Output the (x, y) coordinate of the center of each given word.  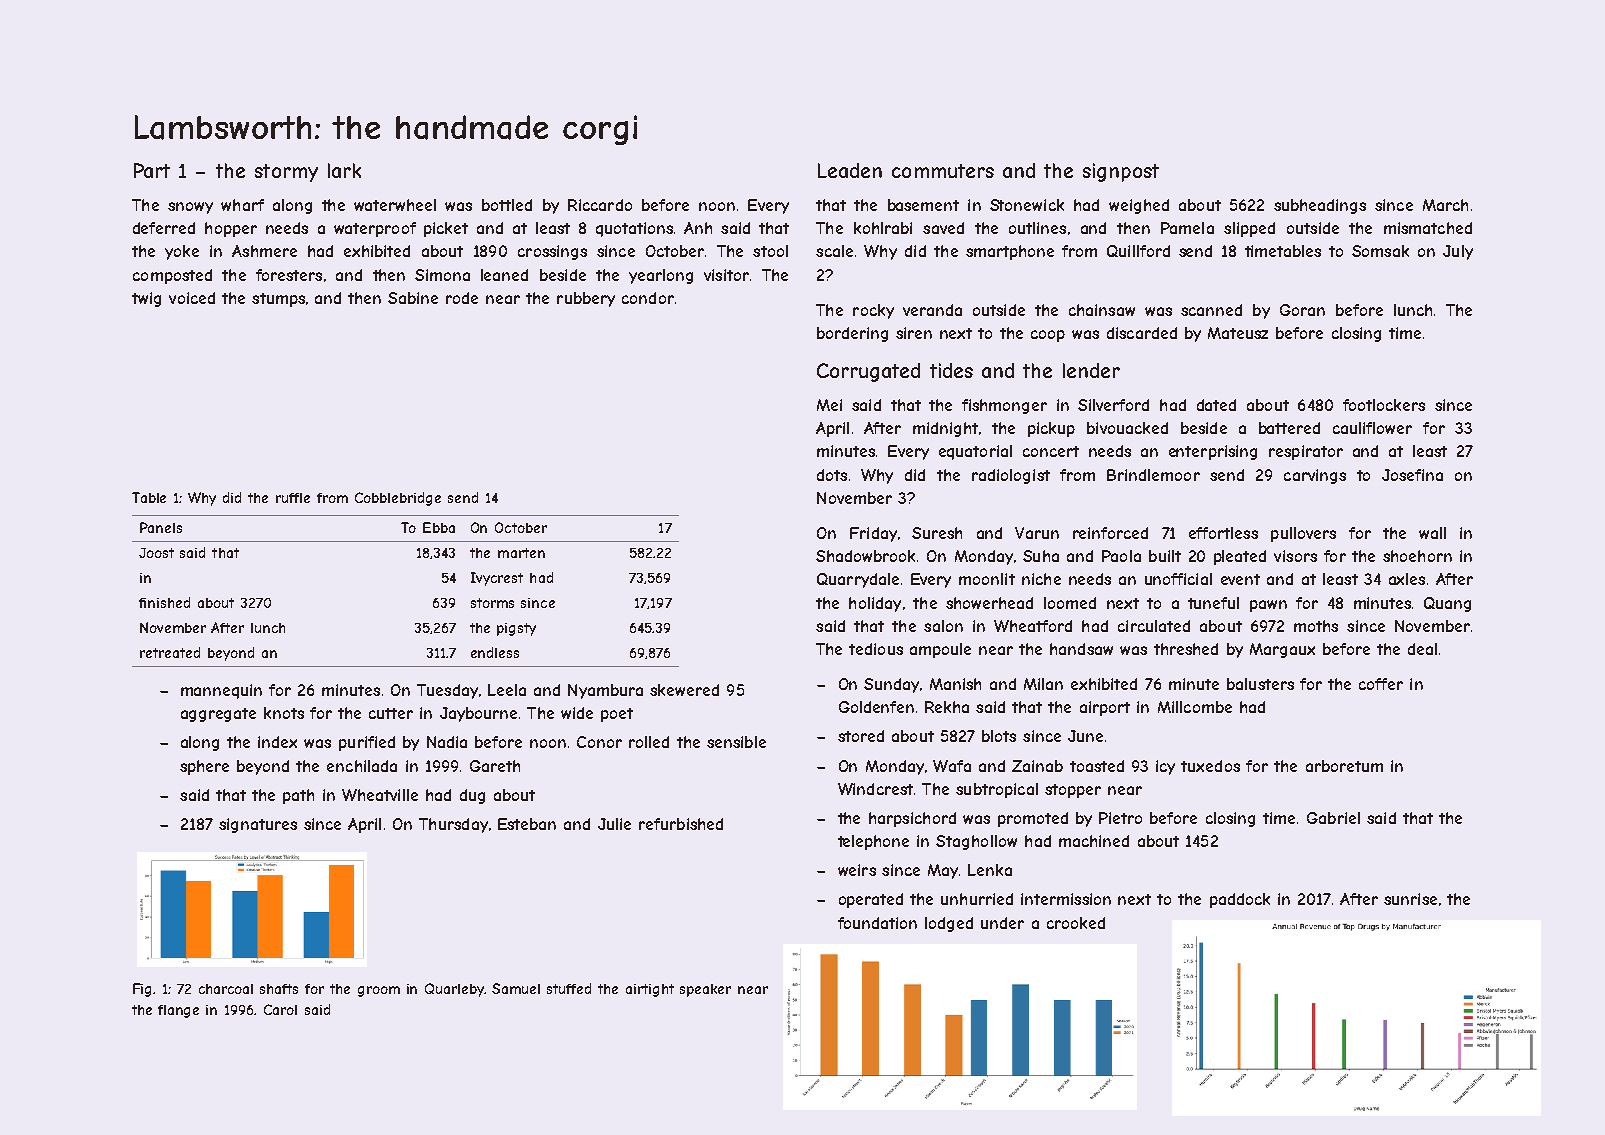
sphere (204, 767)
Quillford (1138, 251)
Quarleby (455, 990)
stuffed (569, 988)
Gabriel (1333, 818)
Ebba (439, 527)
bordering (852, 334)
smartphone (1010, 252)
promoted (1033, 819)
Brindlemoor (1153, 475)
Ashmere (264, 251)
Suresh (937, 533)
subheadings (1320, 206)
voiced (192, 298)
